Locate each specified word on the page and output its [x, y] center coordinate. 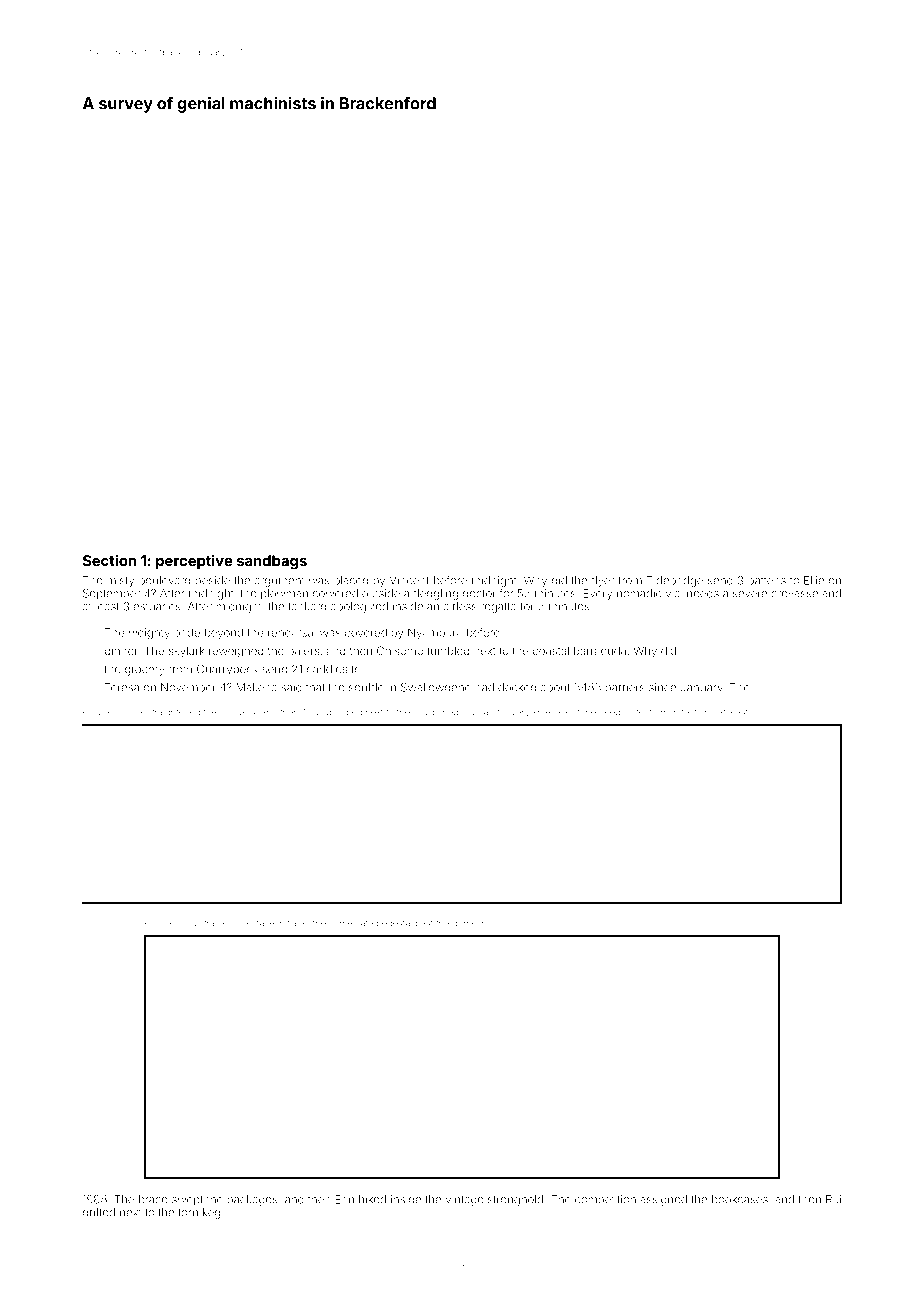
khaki [543, 712]
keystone [577, 713]
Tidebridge [675, 581]
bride [187, 632]
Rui [833, 1199]
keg [211, 1213]
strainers [218, 924]
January [702, 688]
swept [187, 1201]
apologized [359, 607]
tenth [646, 712]
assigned [663, 1200]
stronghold [515, 1200]
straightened [174, 713]
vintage [464, 1200]
